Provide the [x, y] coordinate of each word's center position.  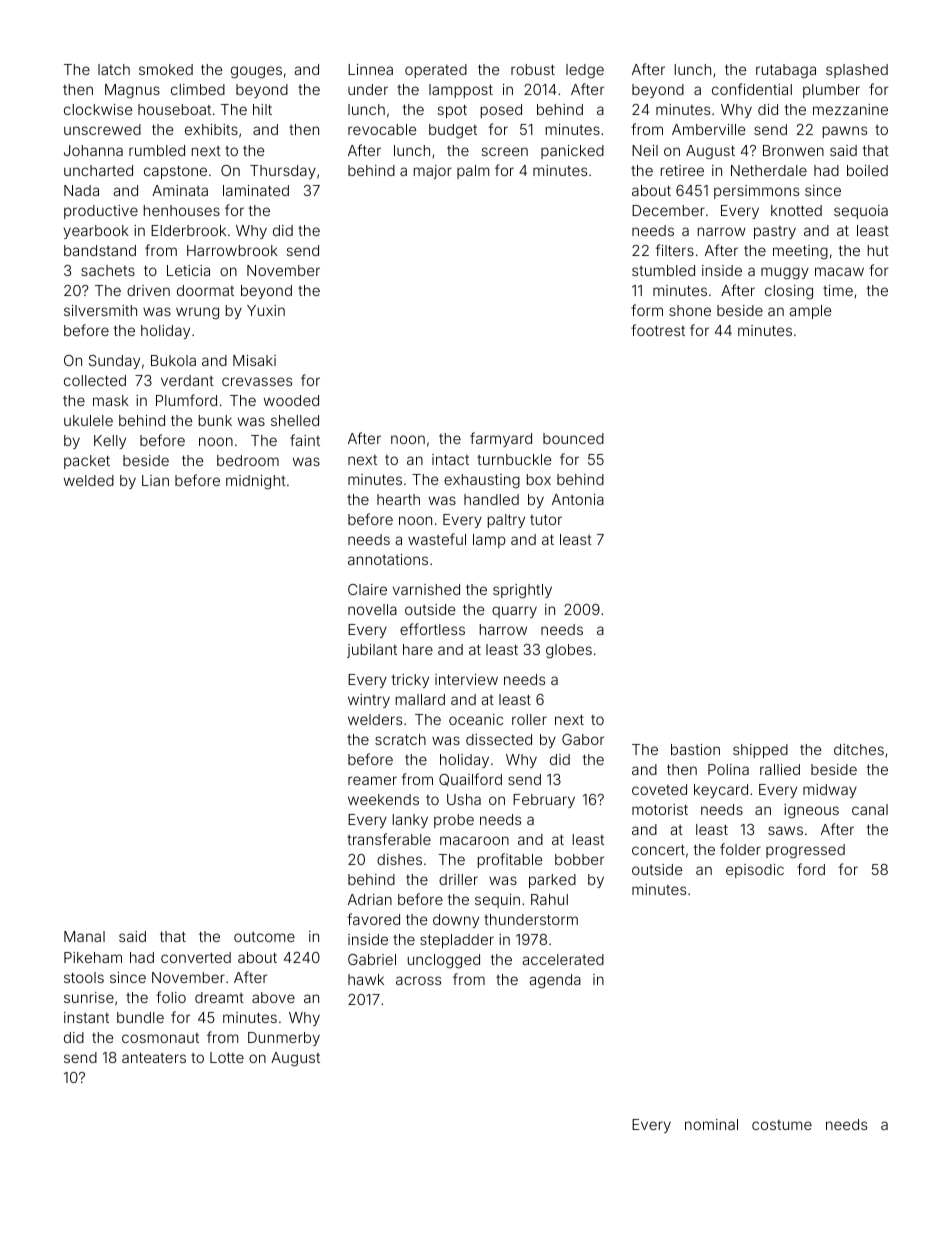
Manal [84, 936]
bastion [695, 749]
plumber [831, 91]
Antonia [578, 499]
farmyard [501, 439]
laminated [256, 190]
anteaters [154, 1058]
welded [89, 480]
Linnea [370, 69]
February [544, 801]
